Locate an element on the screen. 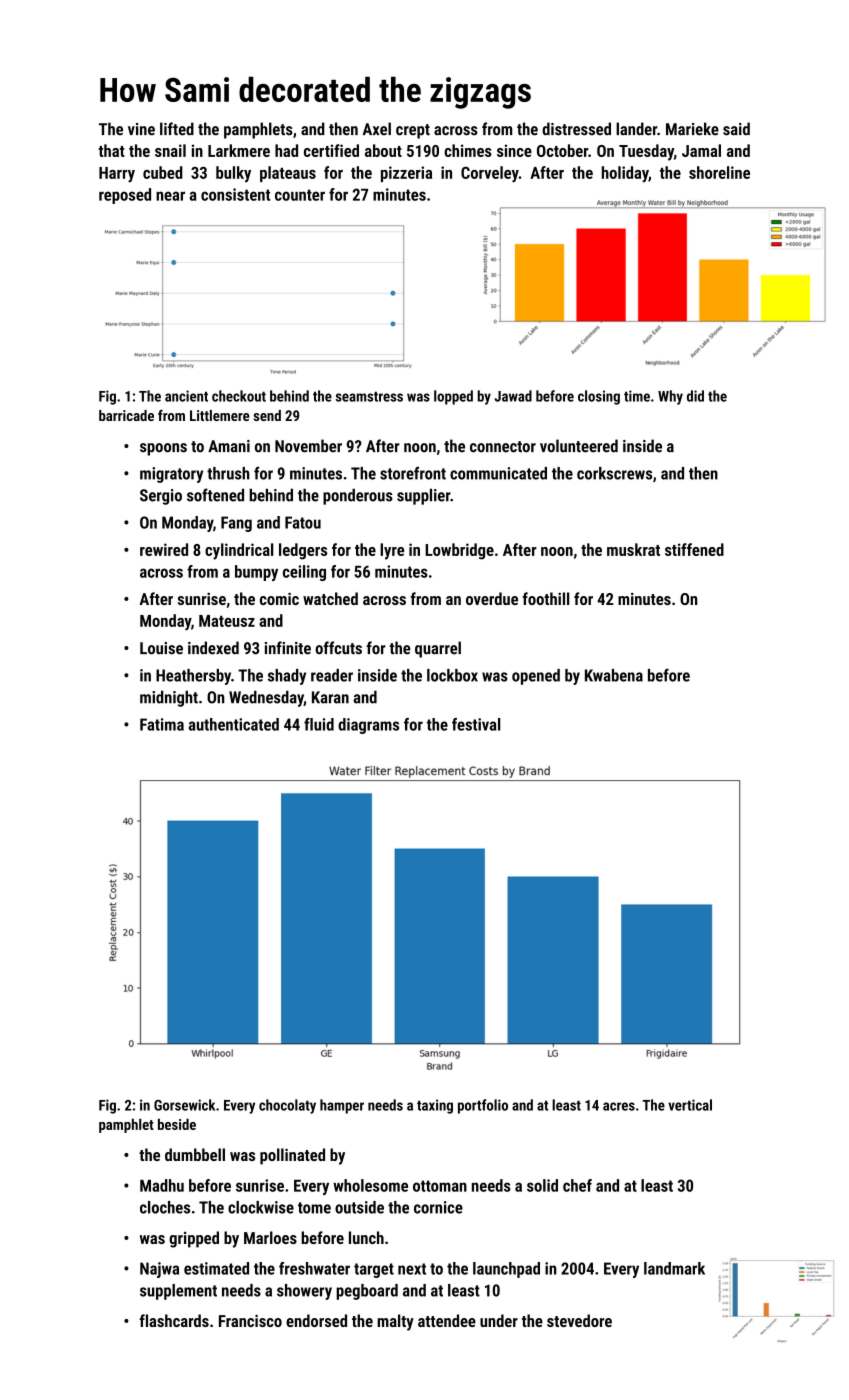  lifted is located at coordinates (177, 129).
